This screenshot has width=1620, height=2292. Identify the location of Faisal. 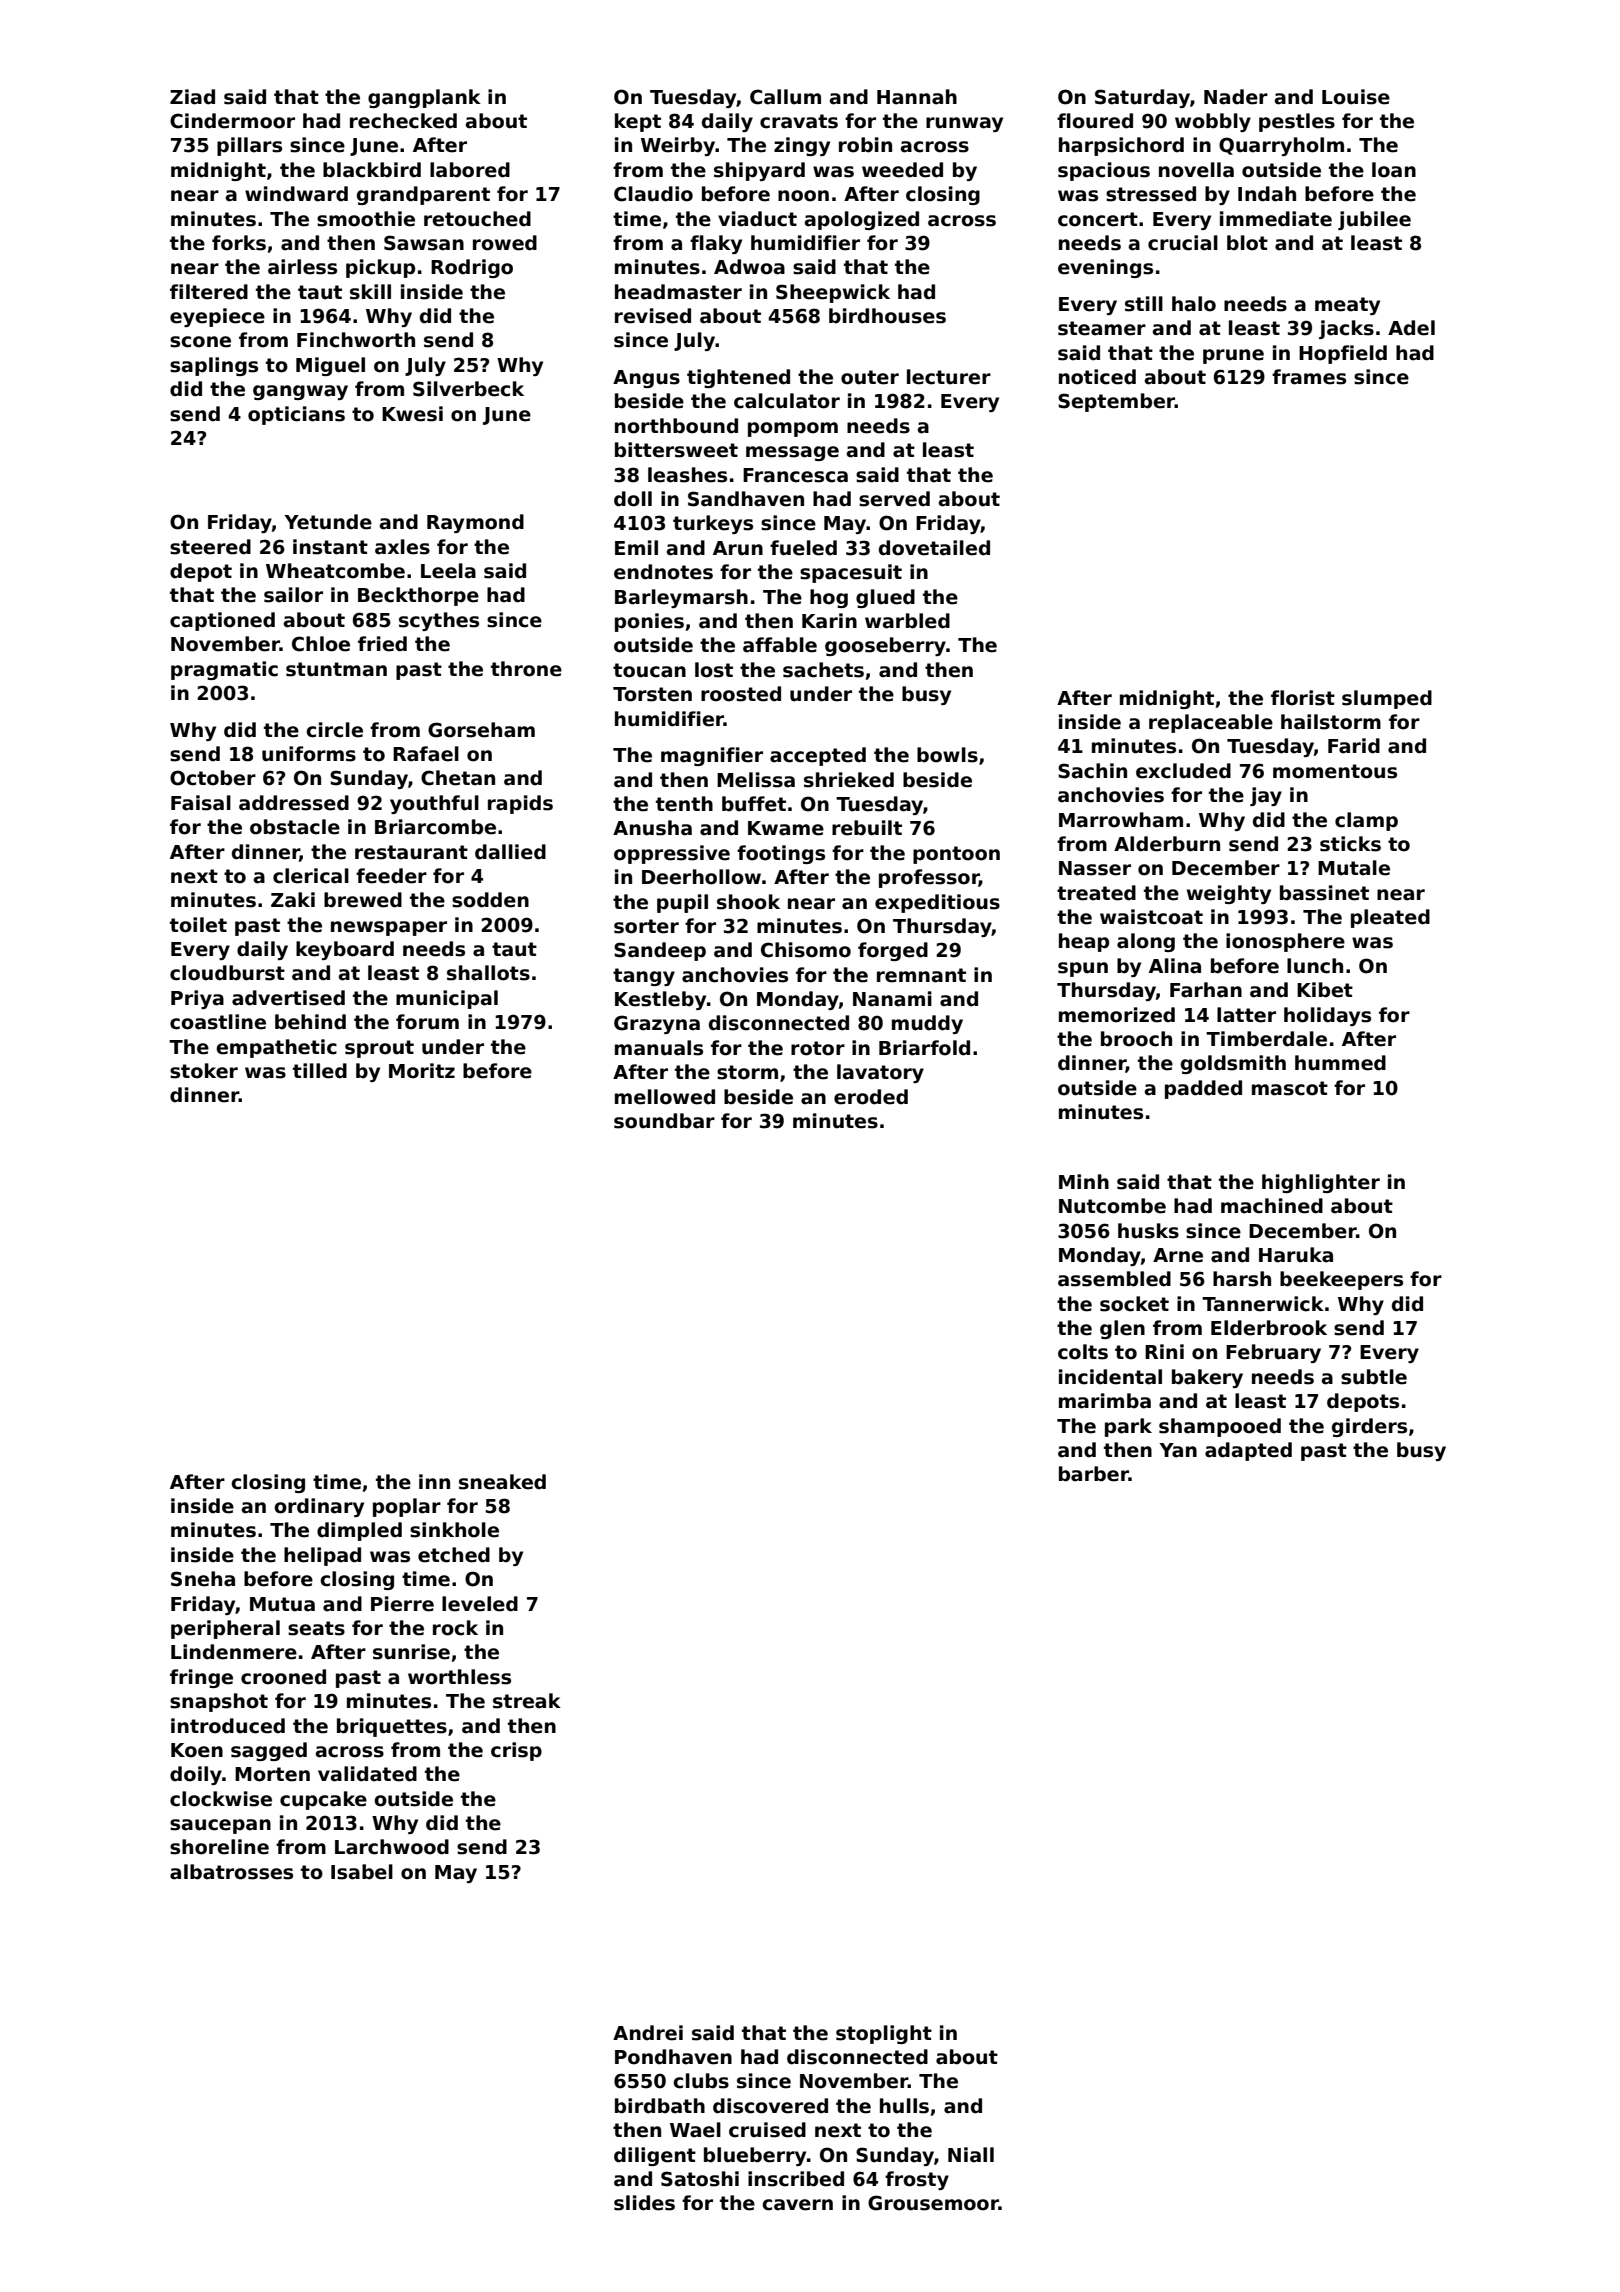
(201, 803).
